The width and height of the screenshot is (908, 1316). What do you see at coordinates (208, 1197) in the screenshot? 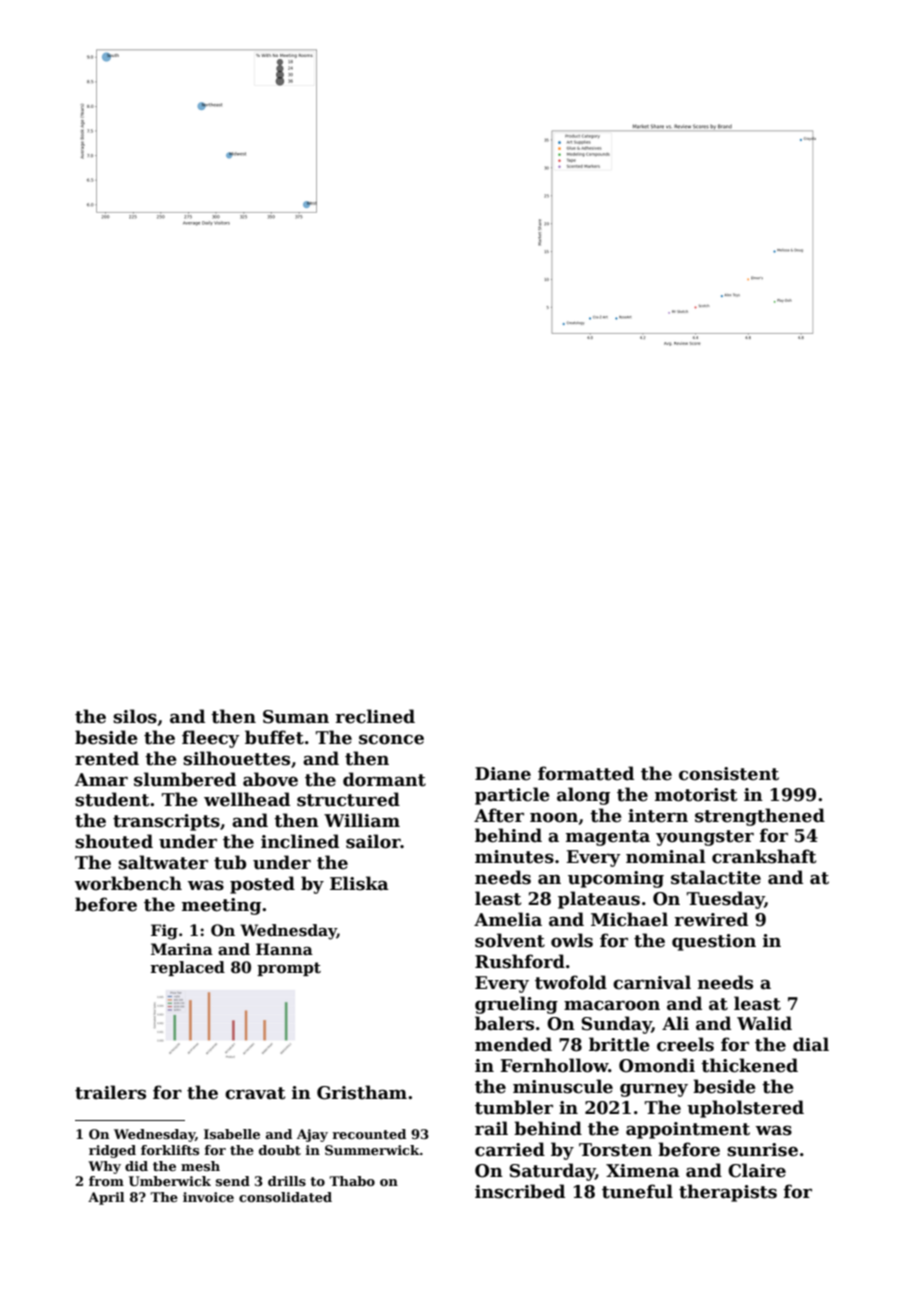
I see `invoice` at bounding box center [208, 1197].
